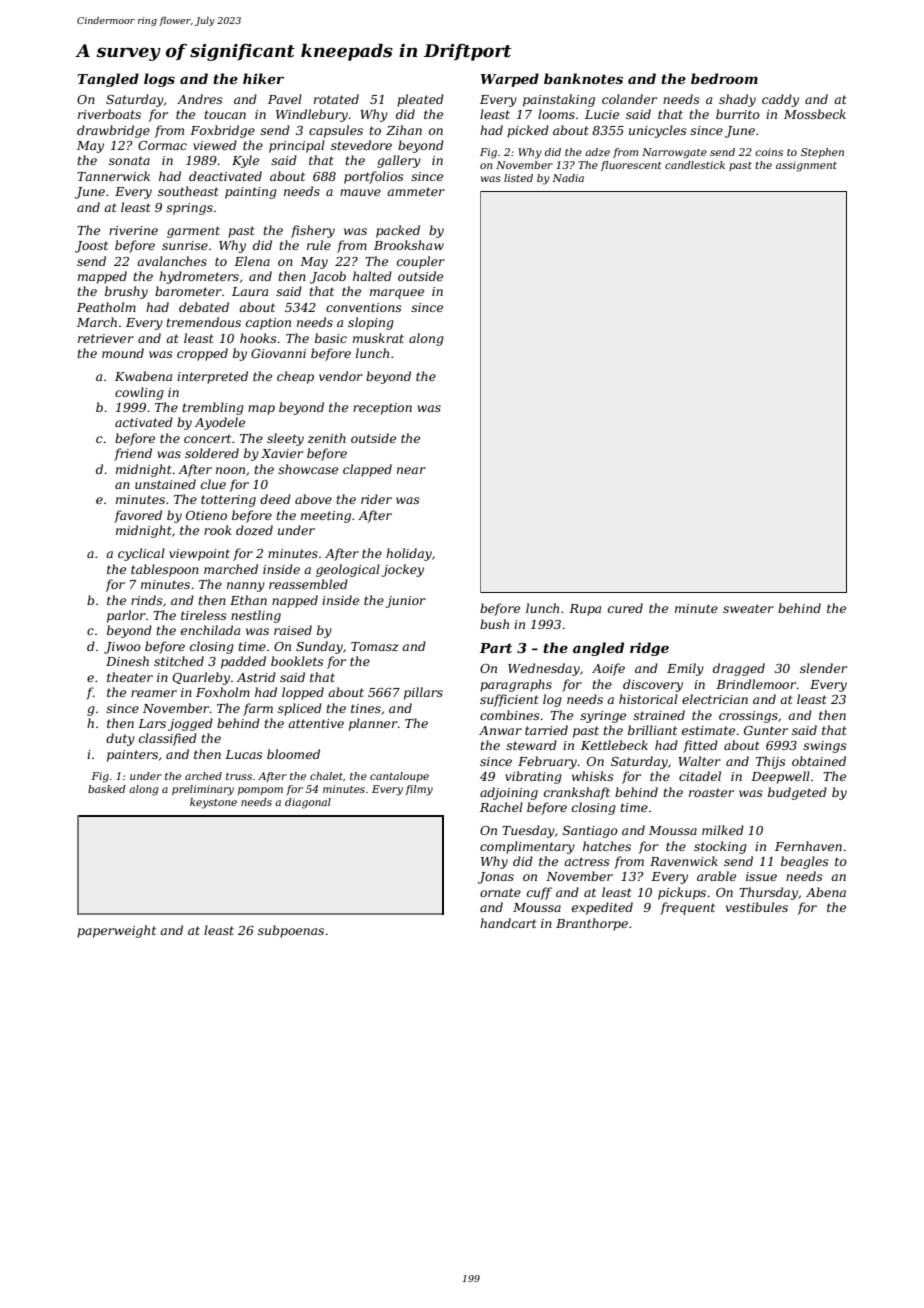 Image resolution: width=924 pixels, height=1308 pixels. What do you see at coordinates (308, 803) in the page?
I see `diagonal` at bounding box center [308, 803].
